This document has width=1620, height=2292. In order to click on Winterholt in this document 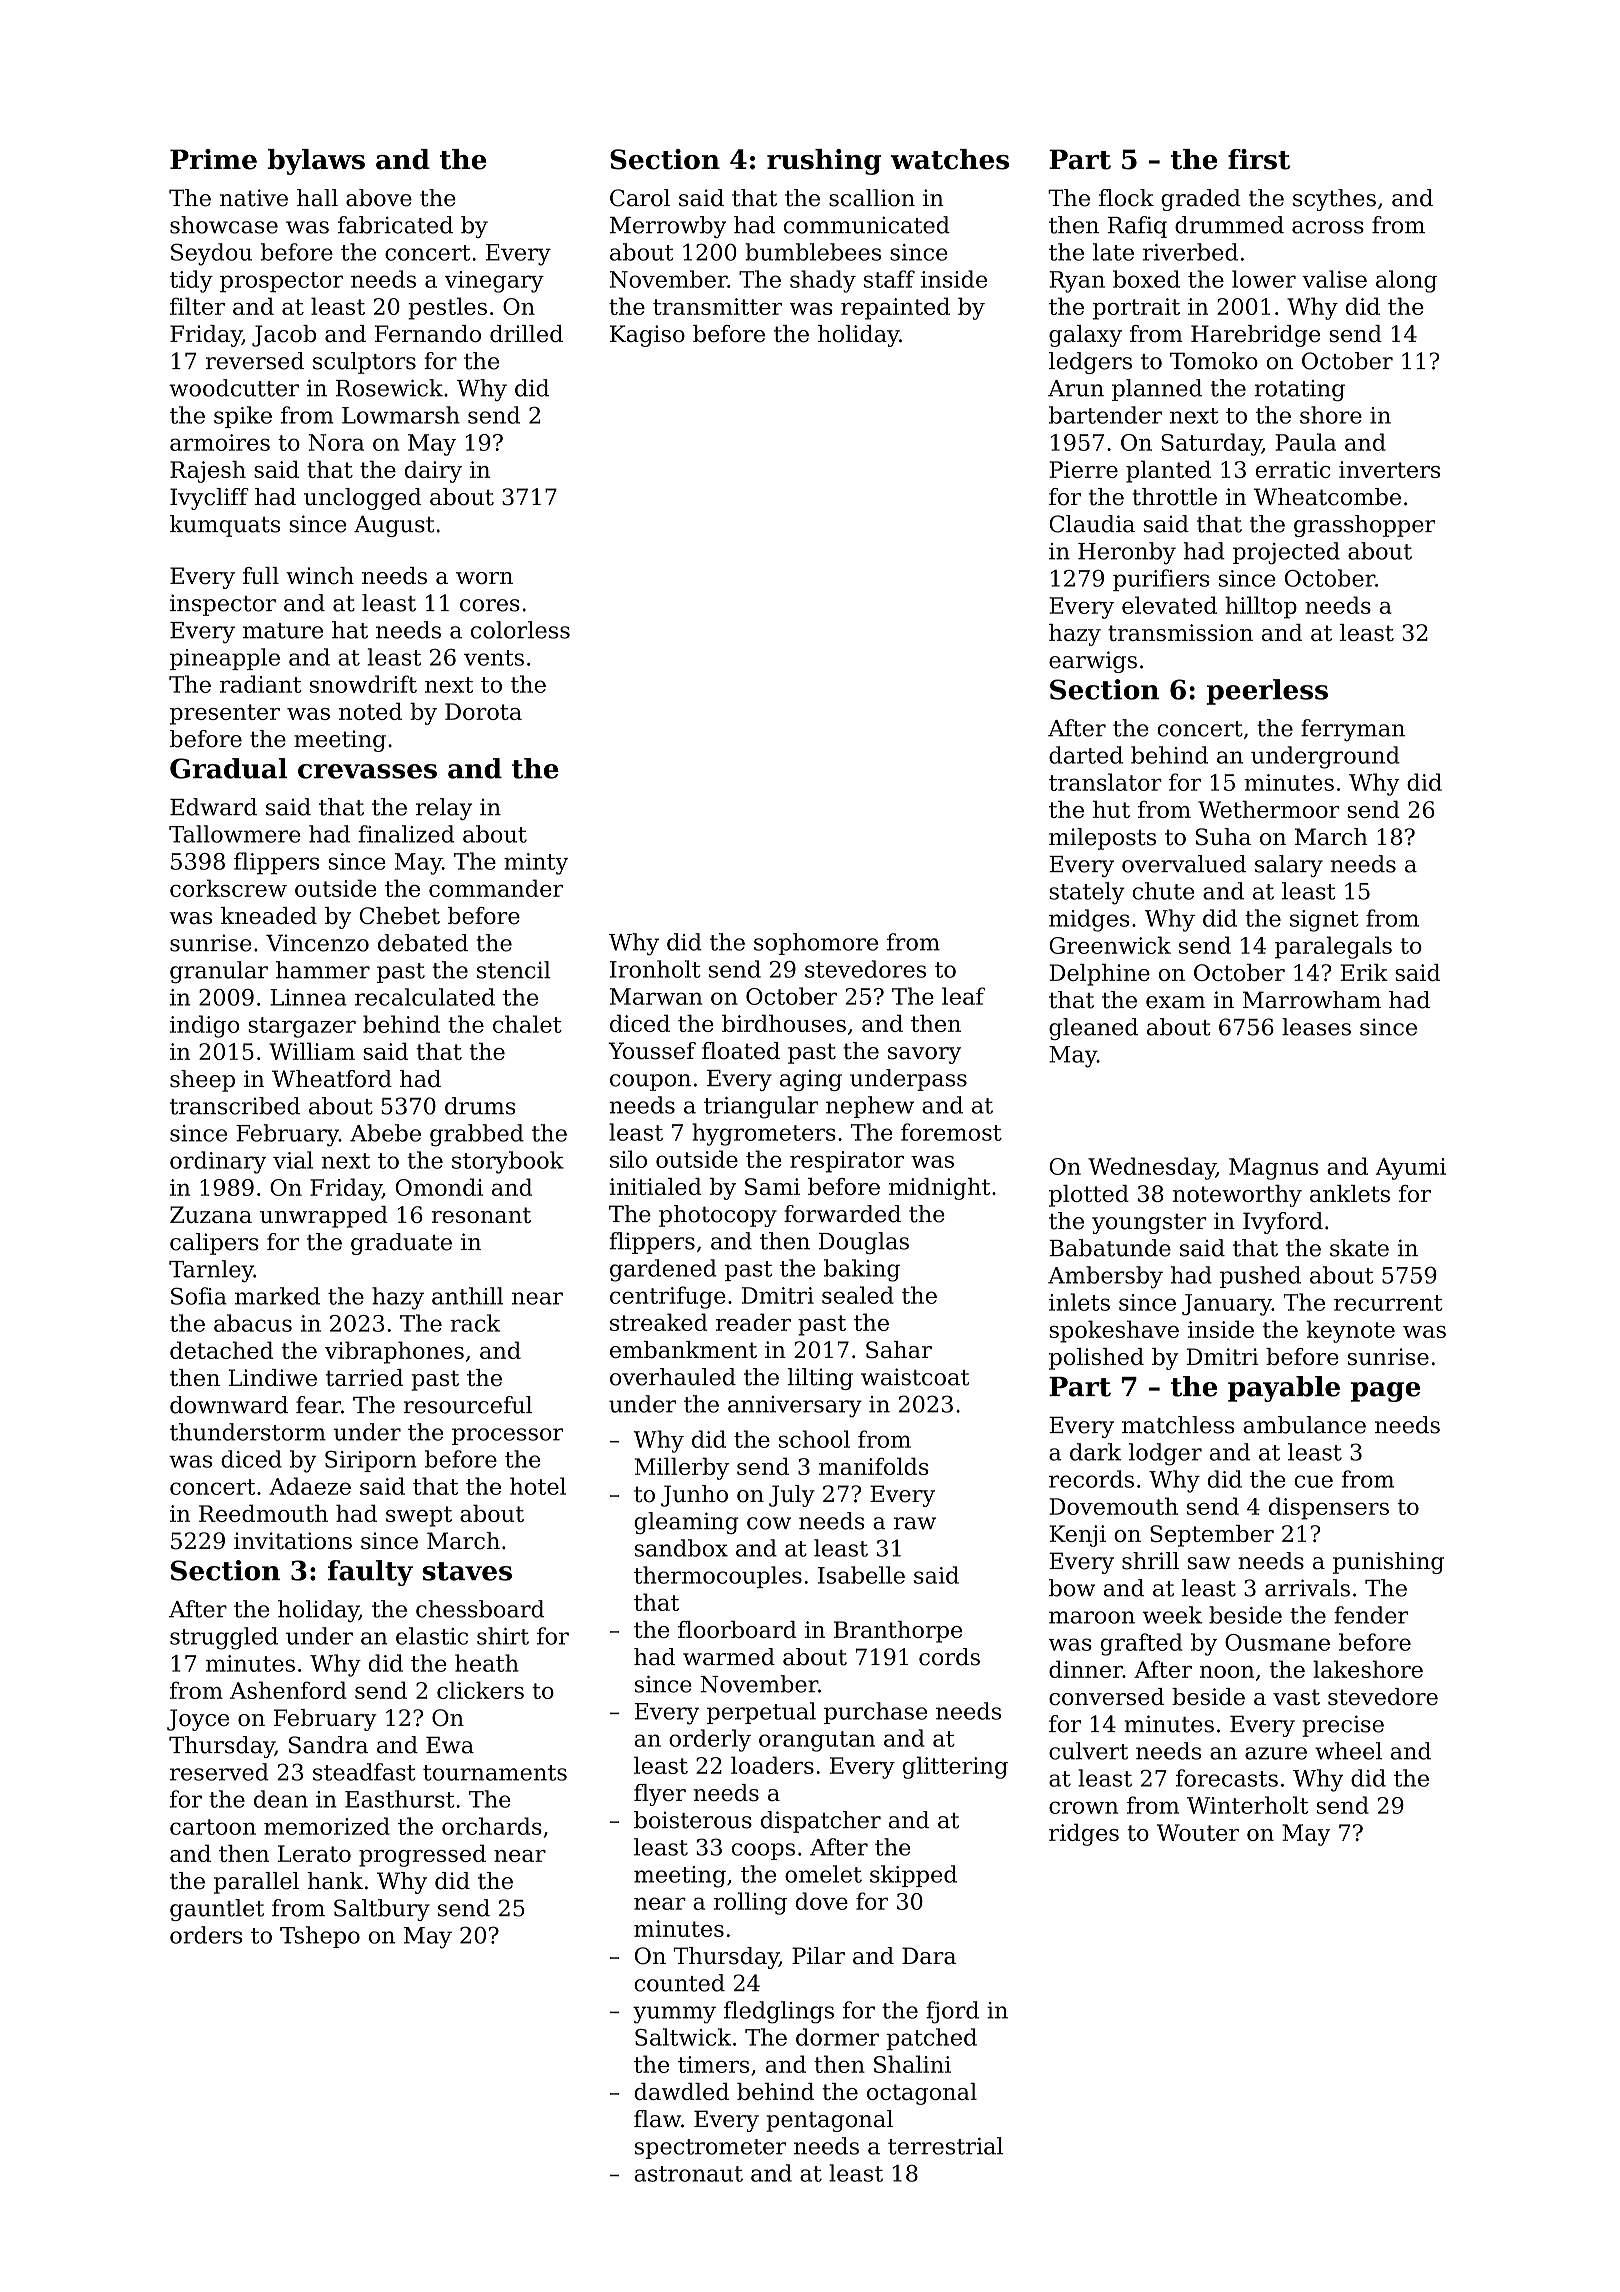, I will do `click(1247, 1805)`.
